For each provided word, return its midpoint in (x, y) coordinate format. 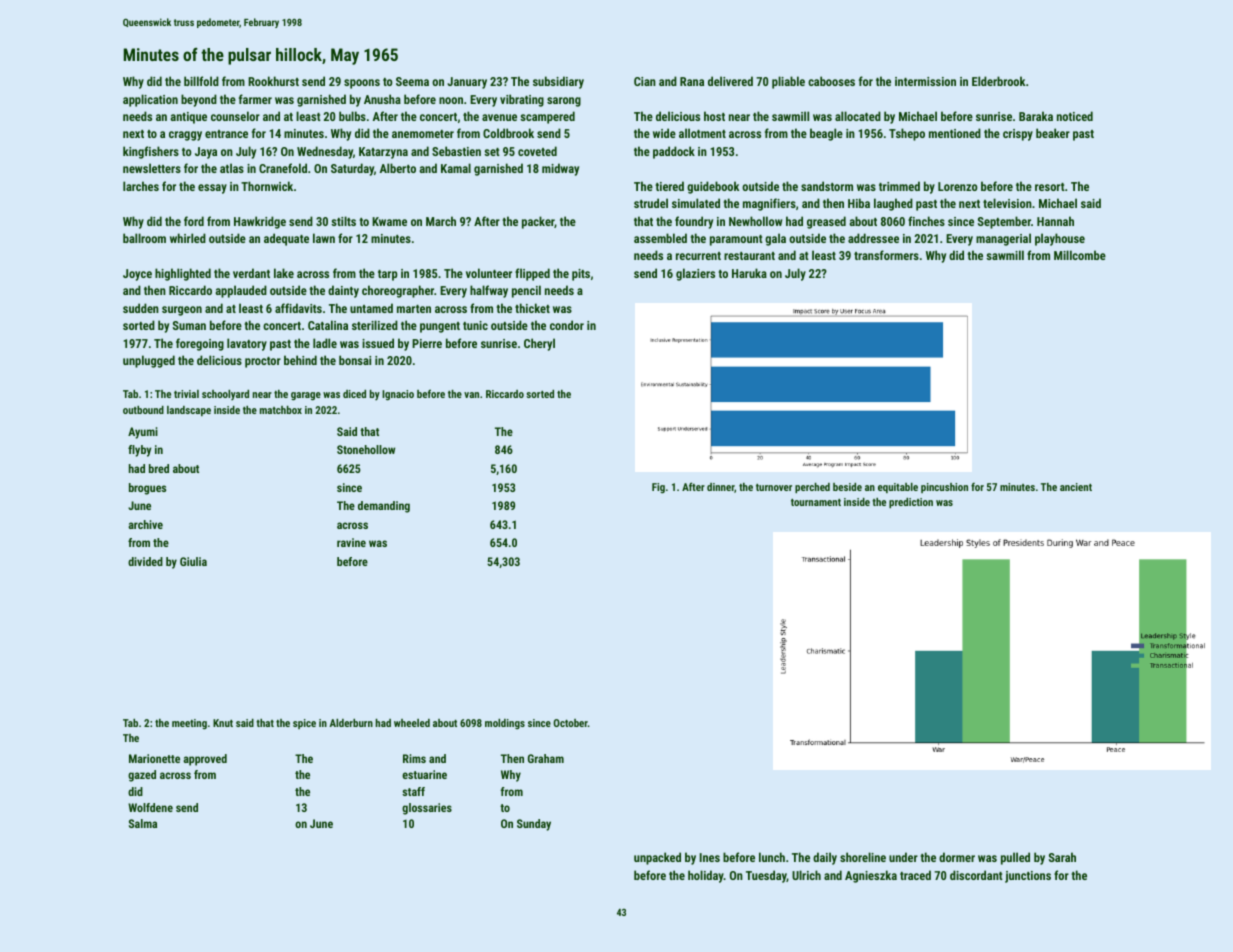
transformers (886, 255)
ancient (1076, 487)
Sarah (1062, 857)
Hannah (1055, 221)
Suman (189, 325)
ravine (351, 542)
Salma (143, 823)
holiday (706, 876)
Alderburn (351, 723)
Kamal (456, 168)
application (150, 100)
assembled (660, 238)
